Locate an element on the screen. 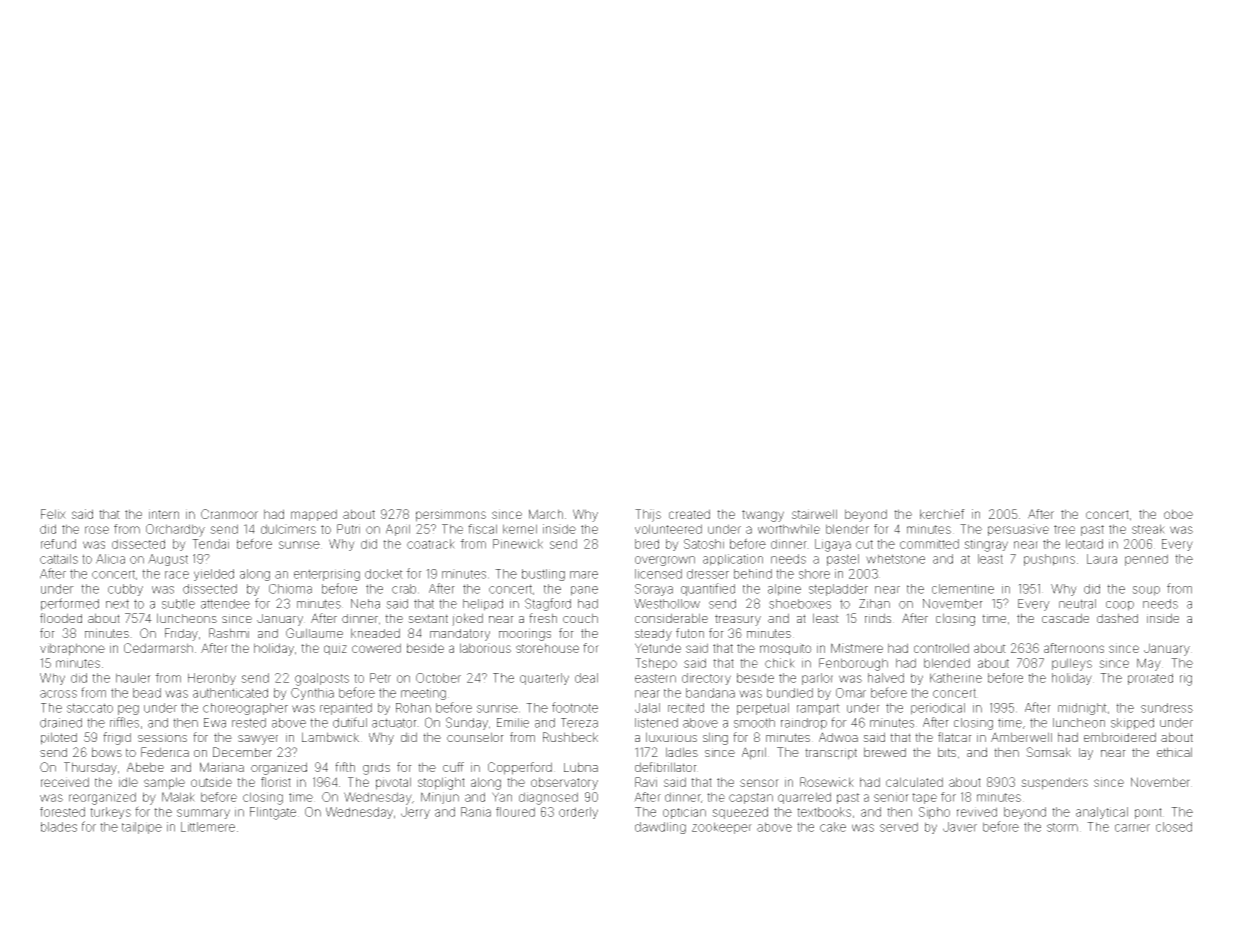 The image size is (1233, 952). flooded is located at coordinates (61, 618).
